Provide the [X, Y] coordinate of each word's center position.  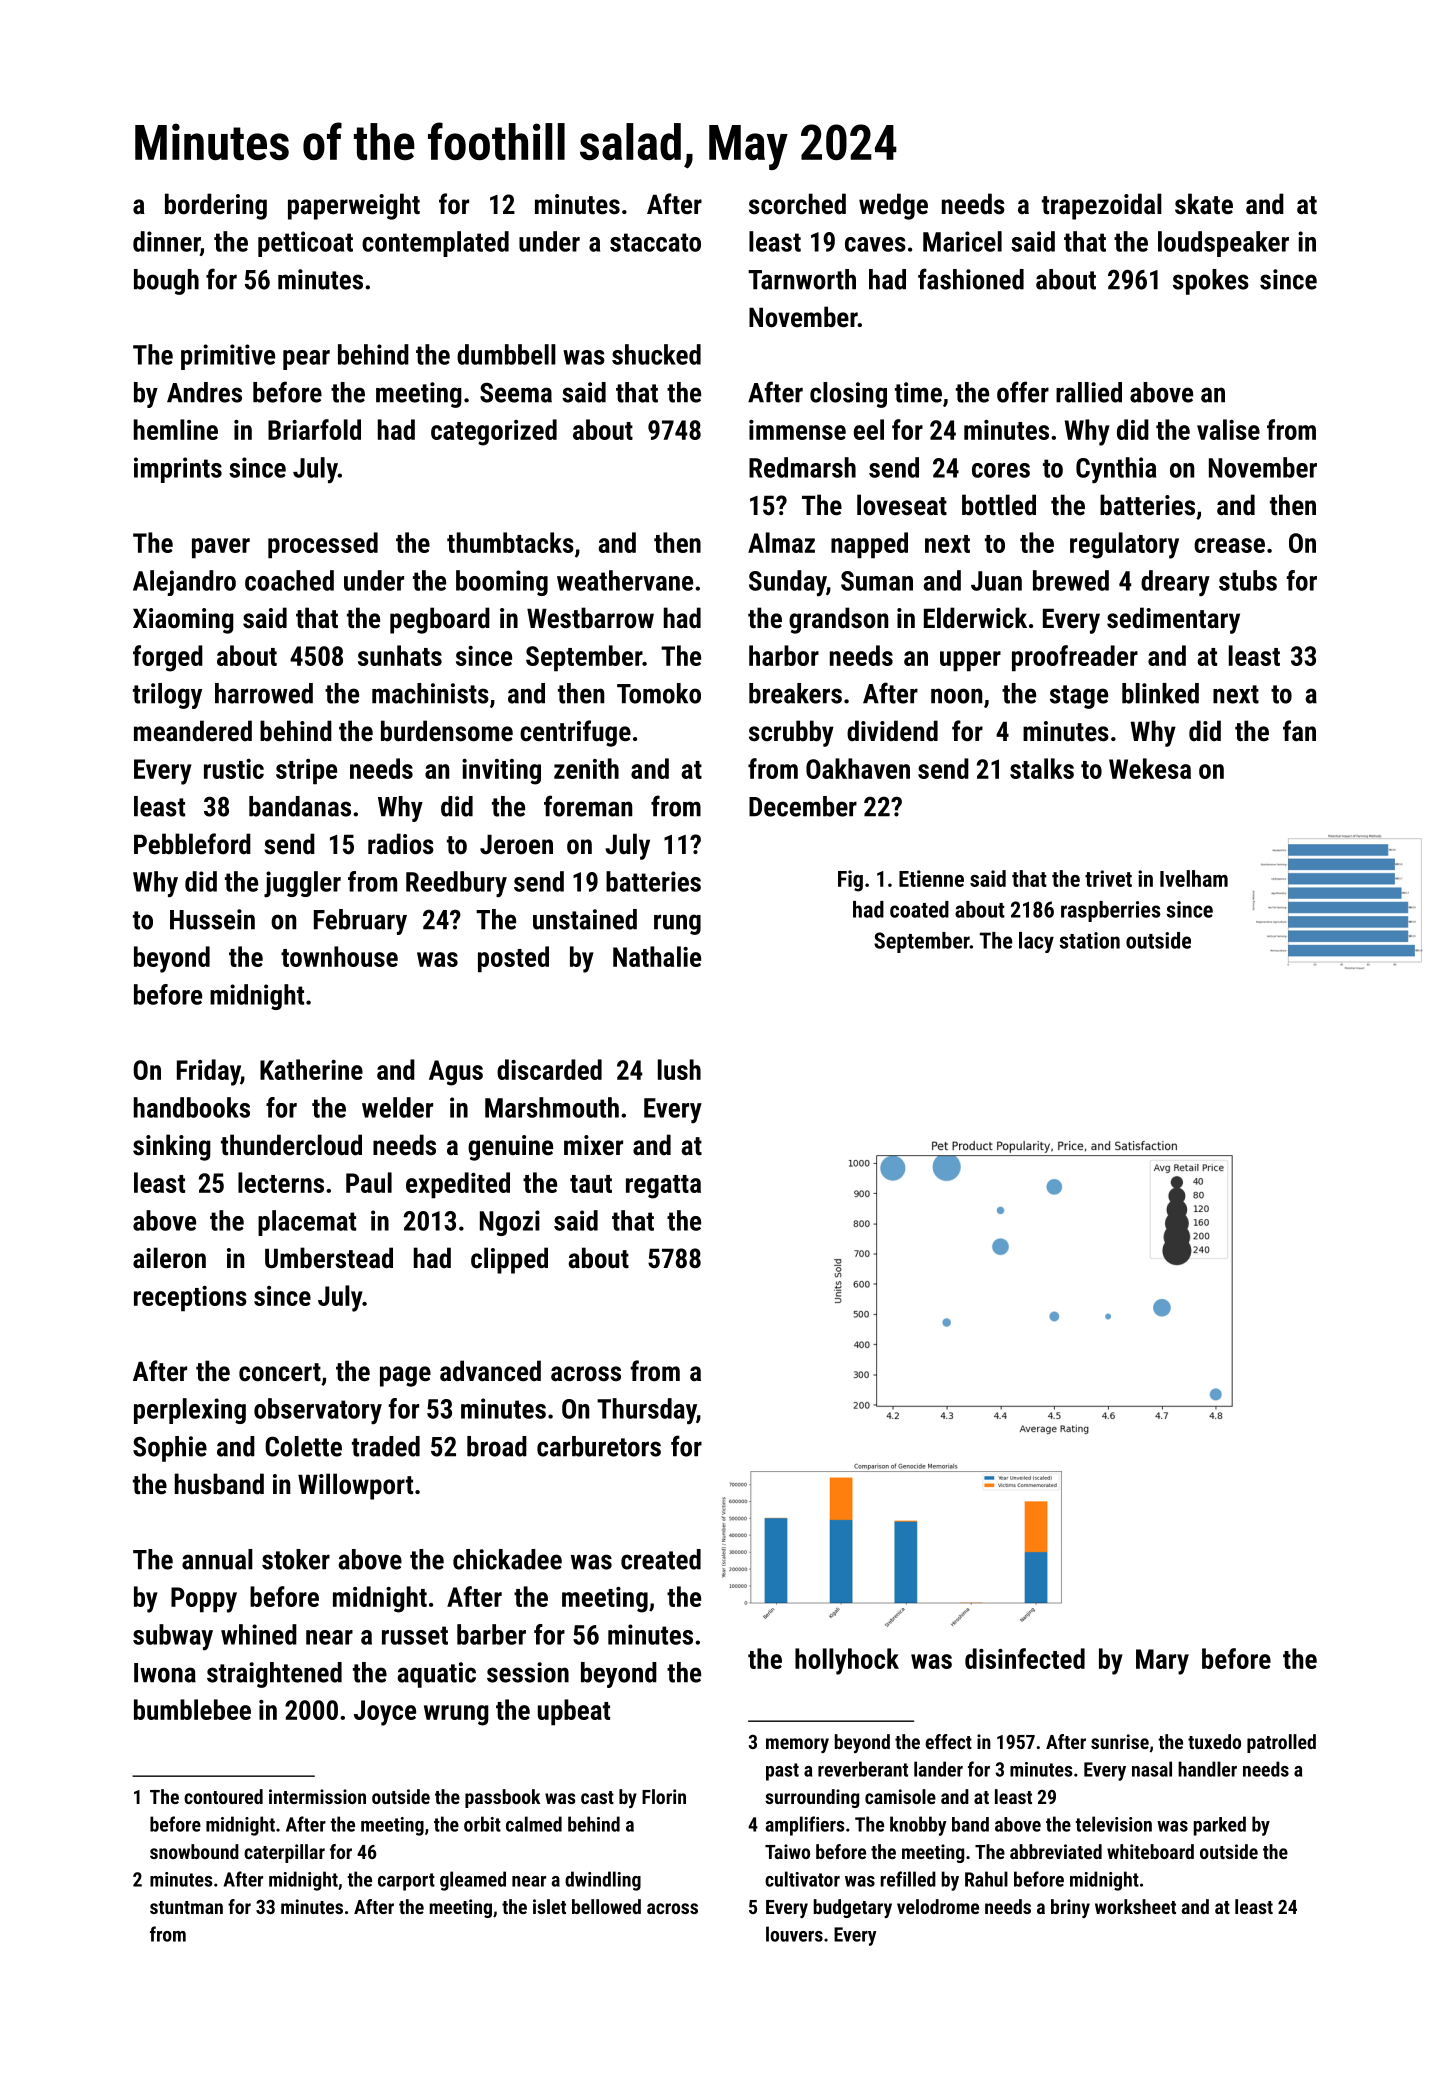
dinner [166, 241]
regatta [663, 1187]
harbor [784, 655]
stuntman [186, 1907]
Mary [1162, 1662]
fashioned [971, 279]
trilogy [167, 696]
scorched [797, 204]
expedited [458, 1185]
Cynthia [1116, 470]
